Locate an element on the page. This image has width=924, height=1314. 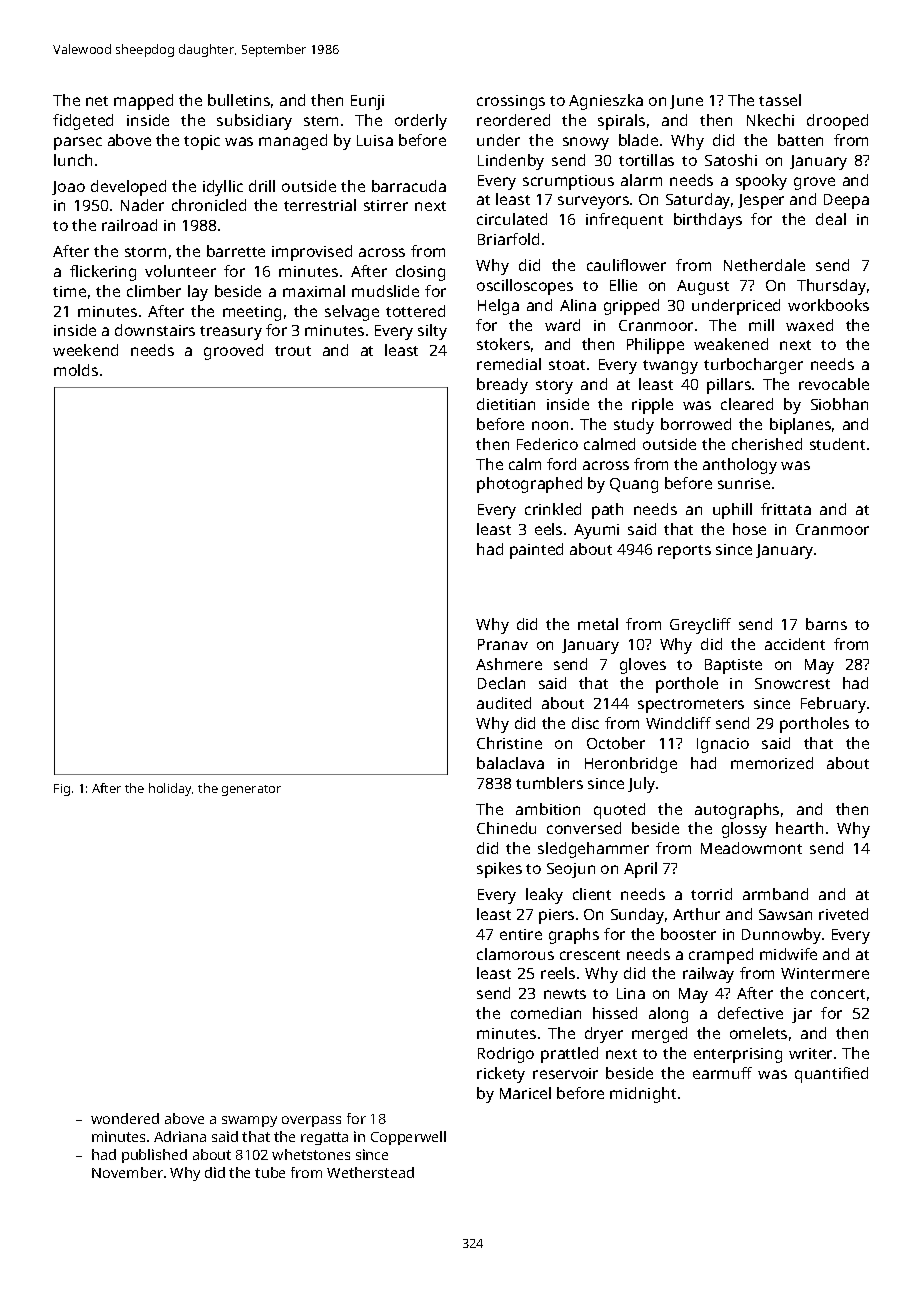
November is located at coordinates (127, 1172).
